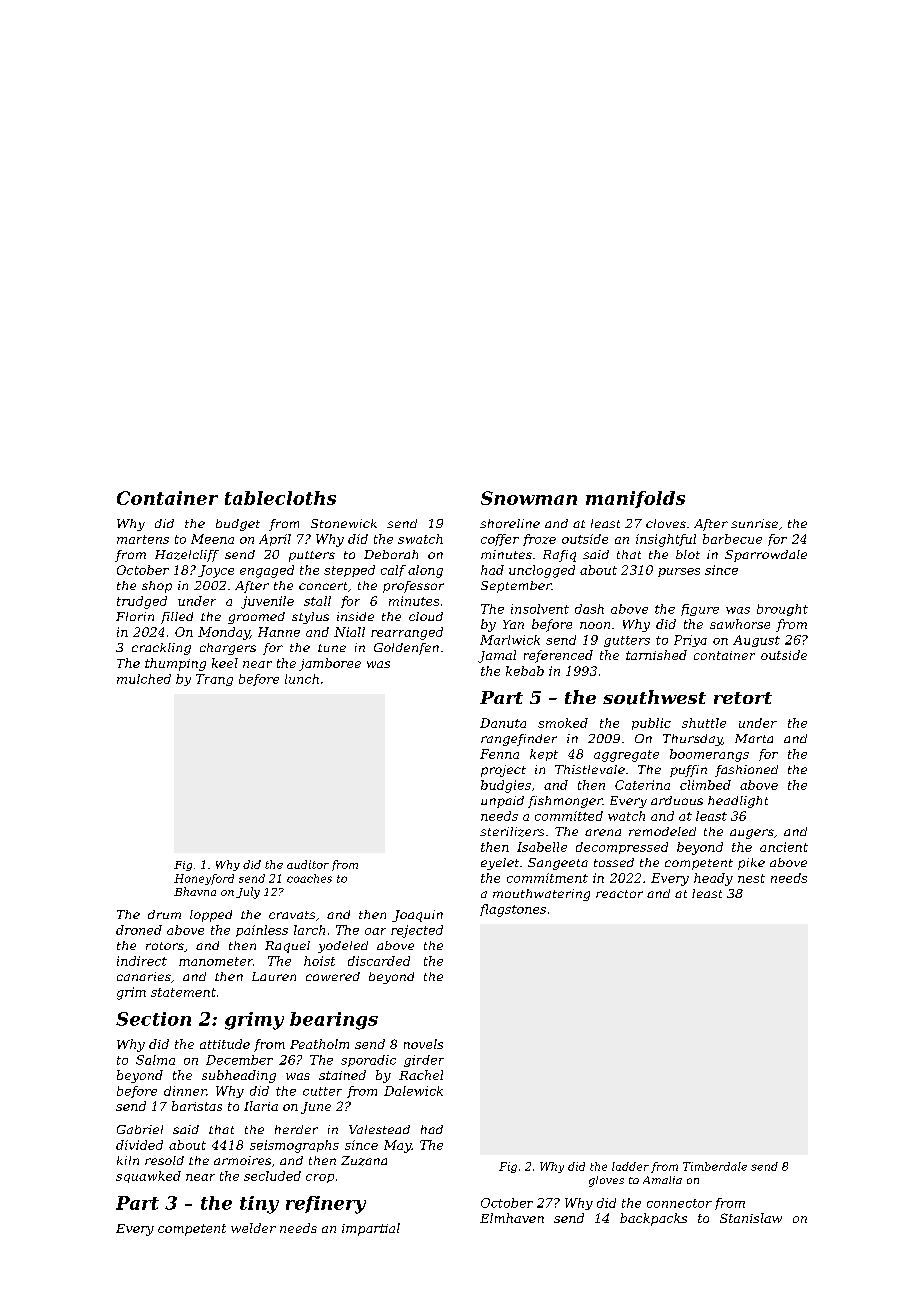  What do you see at coordinates (426, 616) in the image?
I see `cloud` at bounding box center [426, 616].
